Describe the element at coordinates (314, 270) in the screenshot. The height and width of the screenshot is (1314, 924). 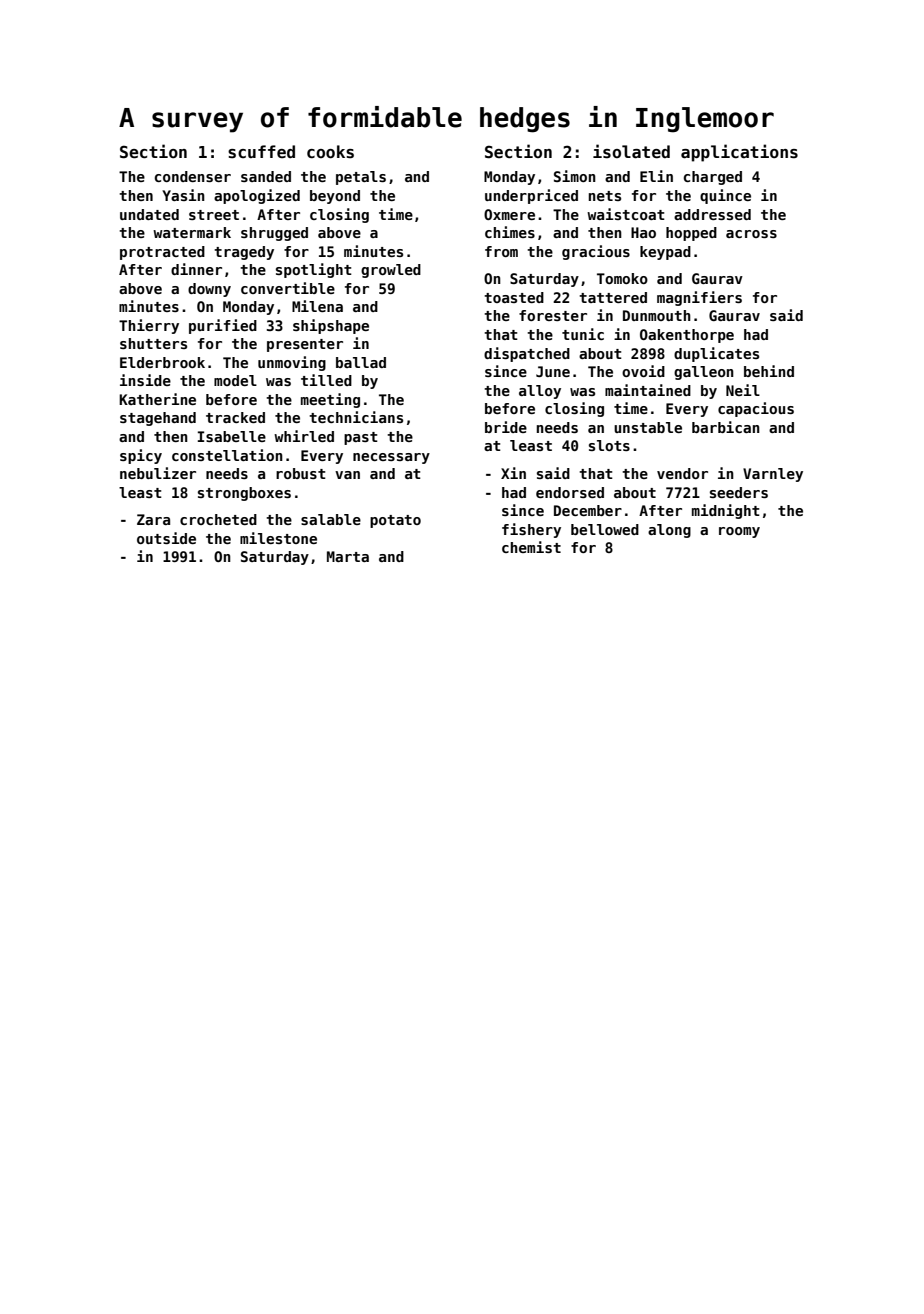
I see `spotlight` at that location.
